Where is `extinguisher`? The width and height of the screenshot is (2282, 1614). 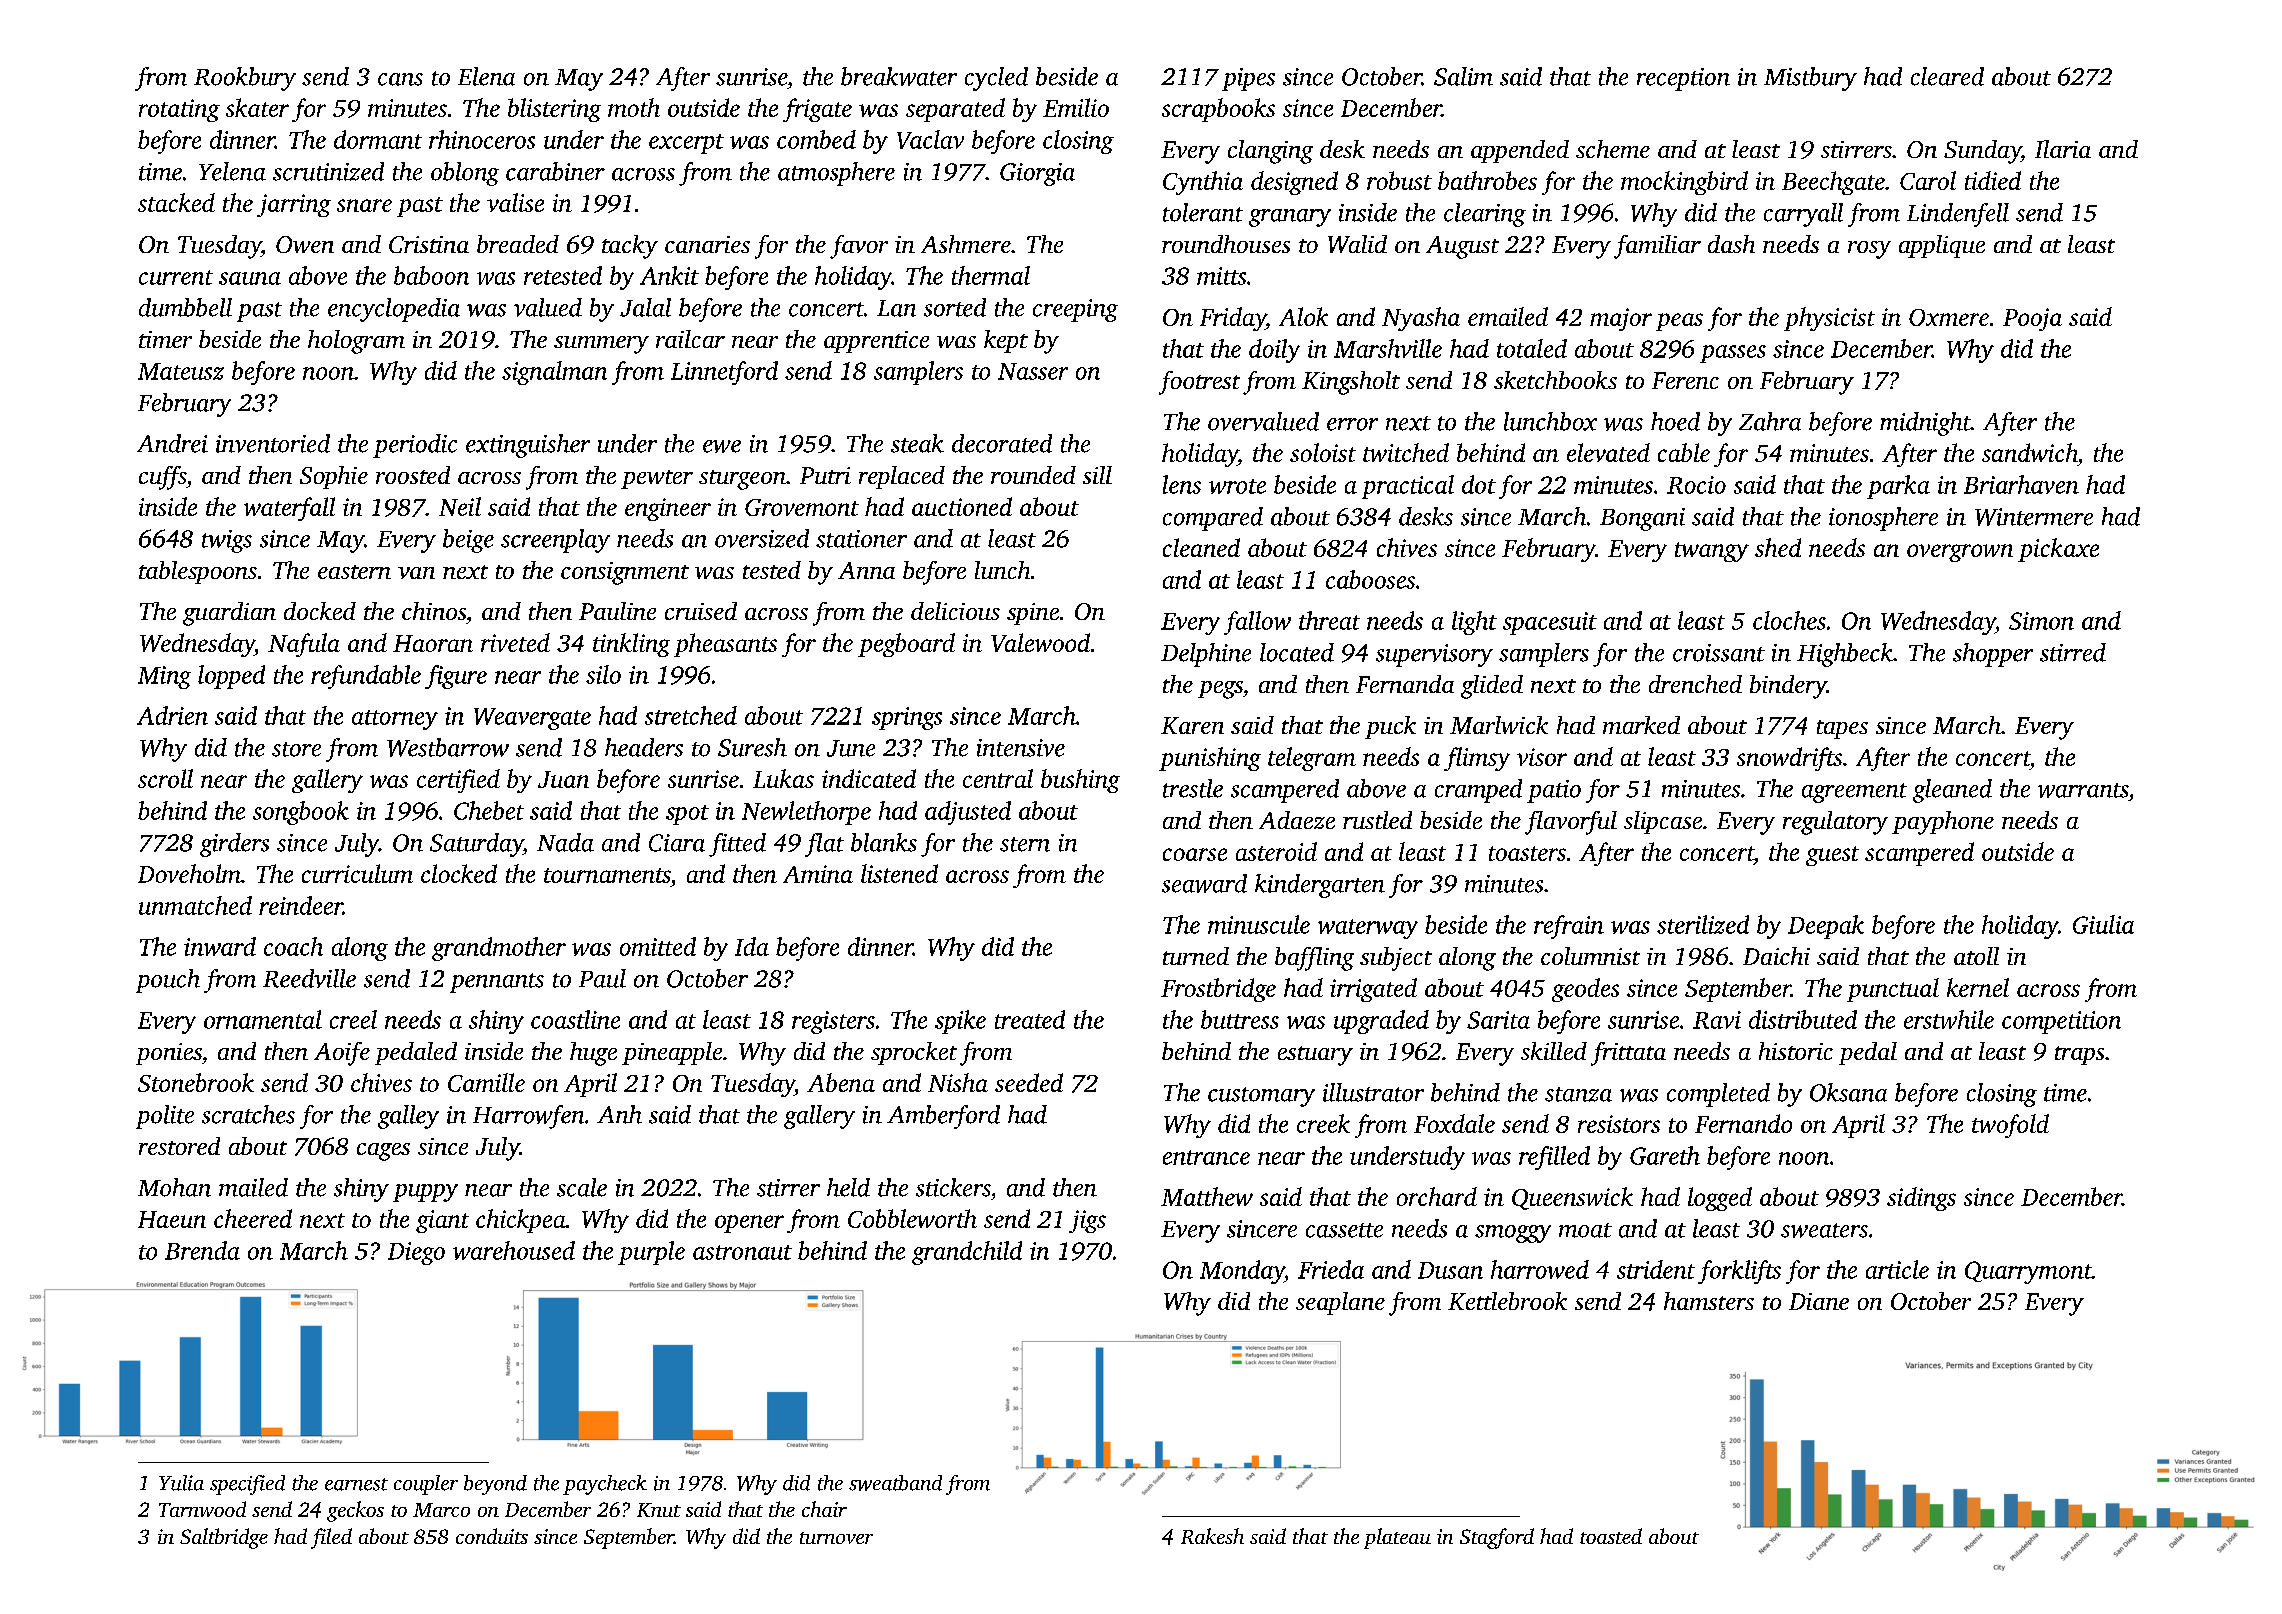
extinguisher is located at coordinates (528, 446).
